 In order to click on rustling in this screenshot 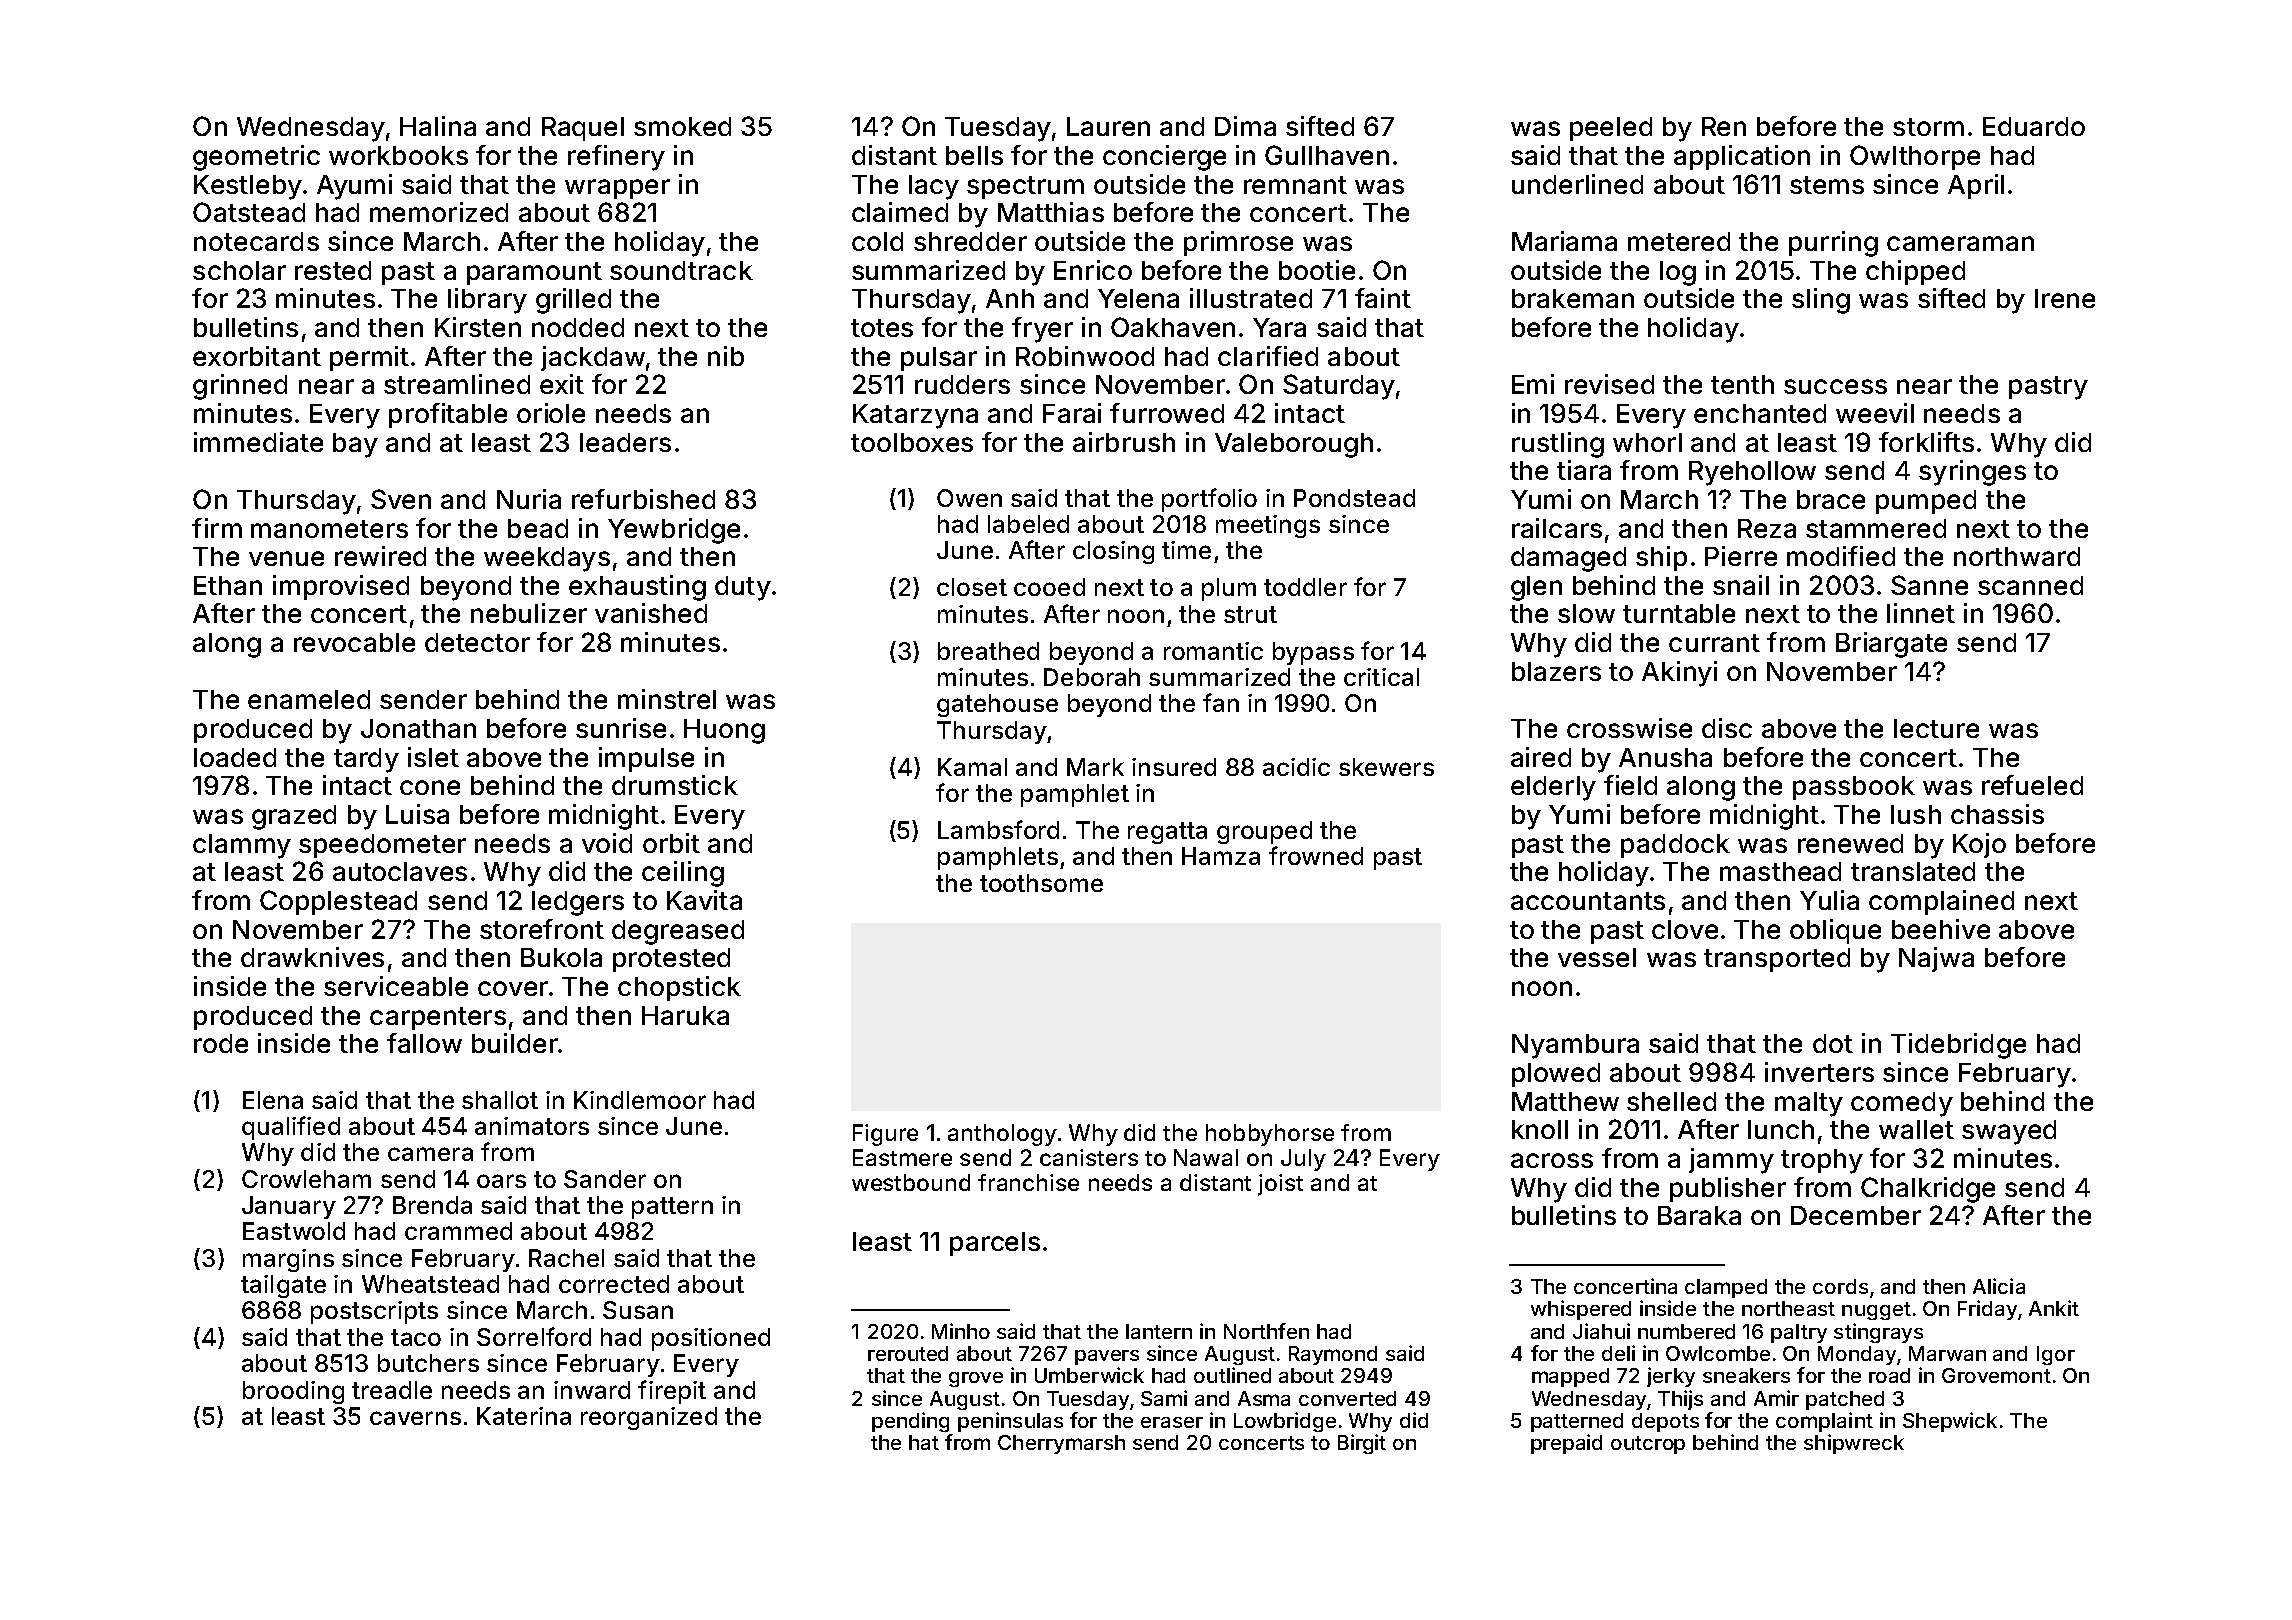, I will do `click(1558, 445)`.
